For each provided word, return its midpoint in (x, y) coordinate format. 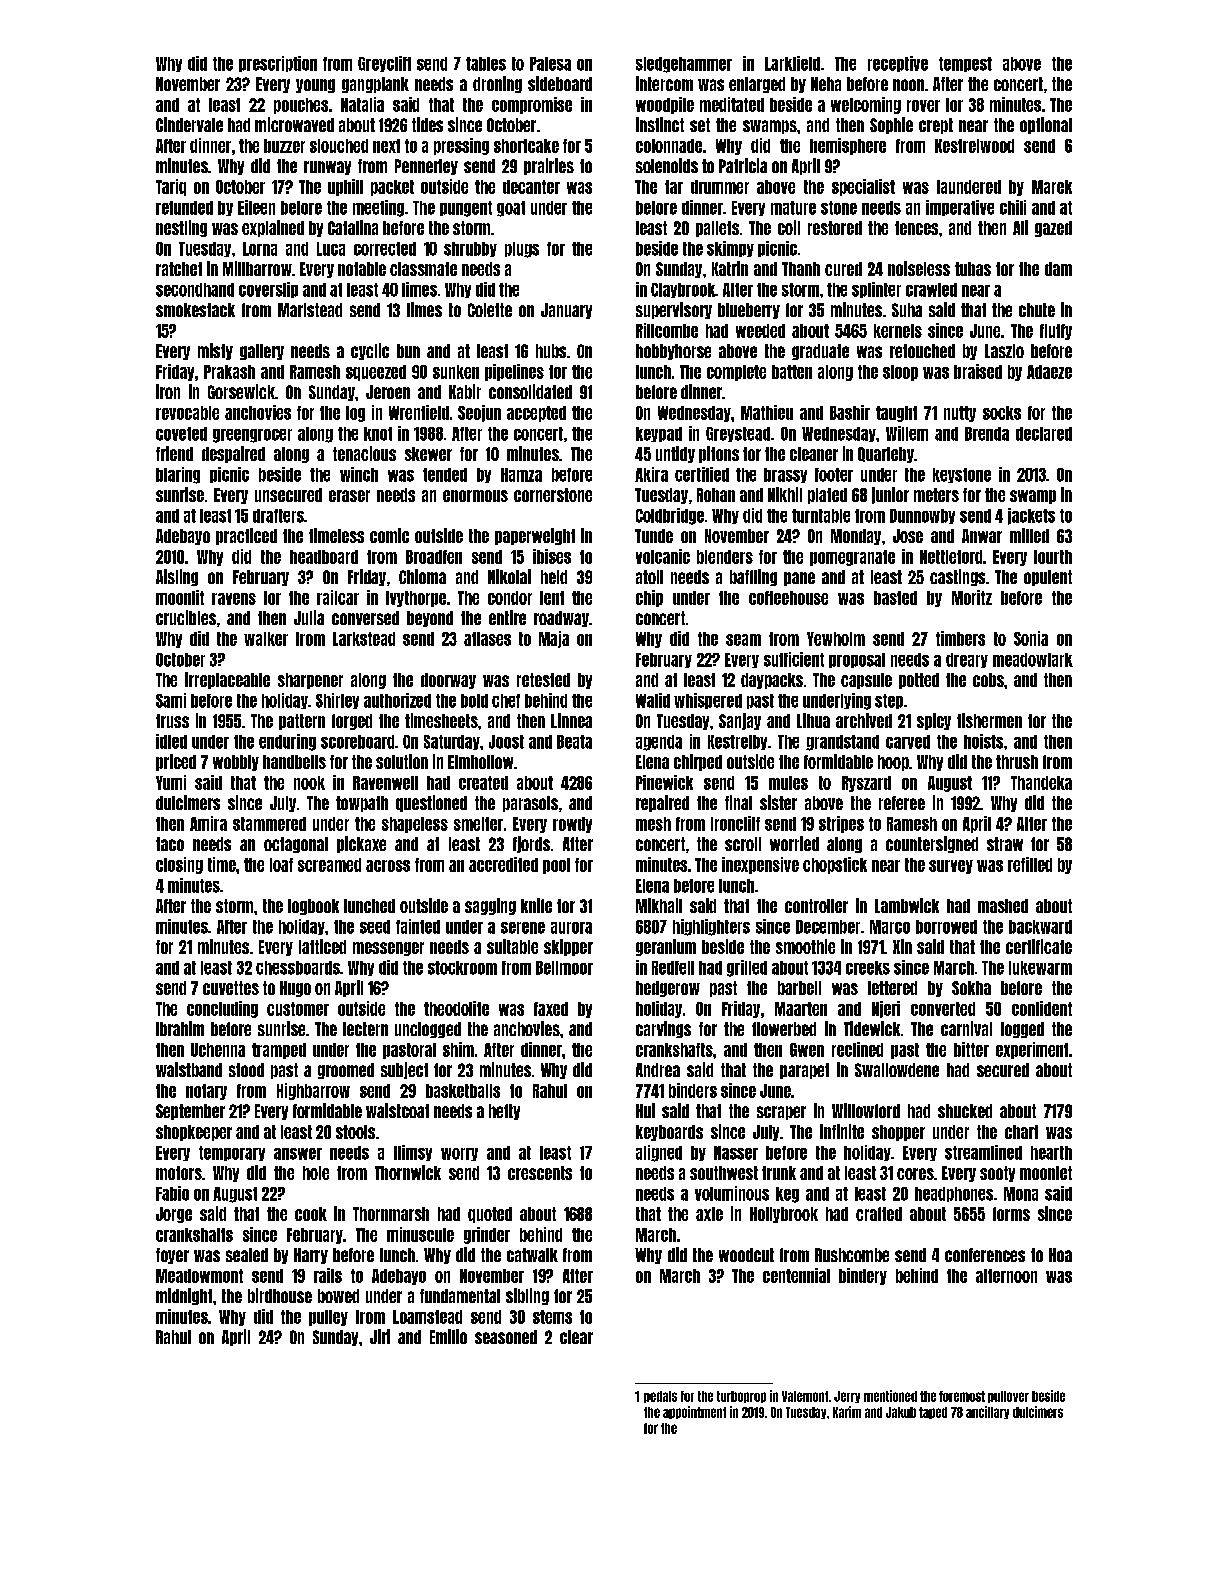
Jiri (380, 1336)
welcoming (866, 105)
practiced (246, 536)
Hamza (521, 475)
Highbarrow (313, 1091)
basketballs (463, 1091)
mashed (1003, 906)
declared (1044, 434)
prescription (278, 64)
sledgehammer (684, 65)
